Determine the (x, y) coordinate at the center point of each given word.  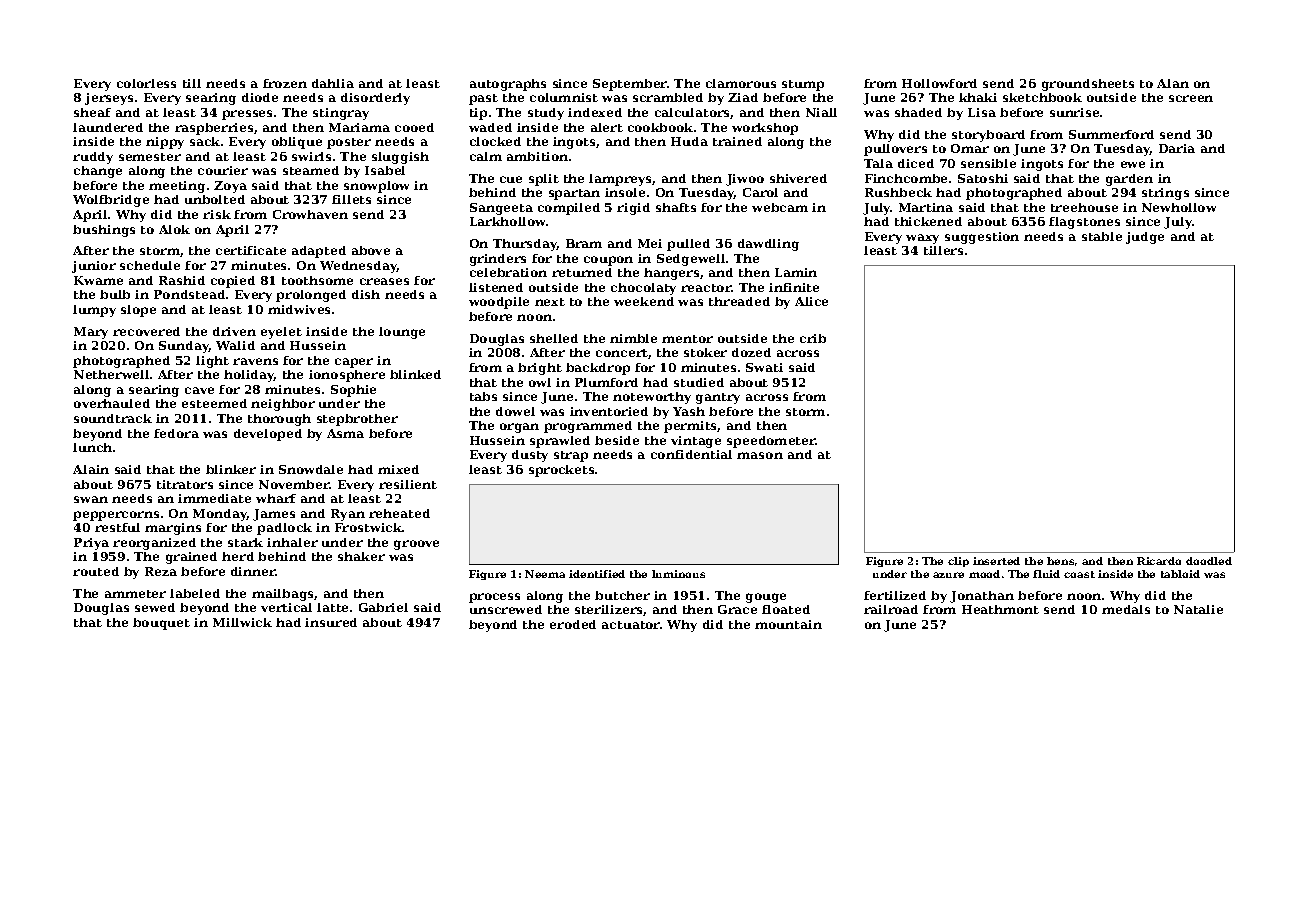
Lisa (982, 112)
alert (607, 127)
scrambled (668, 97)
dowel (515, 411)
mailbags (283, 595)
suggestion (982, 238)
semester (150, 157)
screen (1191, 98)
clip (958, 562)
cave (199, 390)
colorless (146, 83)
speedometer (771, 442)
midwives (299, 309)
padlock (284, 529)
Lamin (796, 272)
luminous (678, 574)
